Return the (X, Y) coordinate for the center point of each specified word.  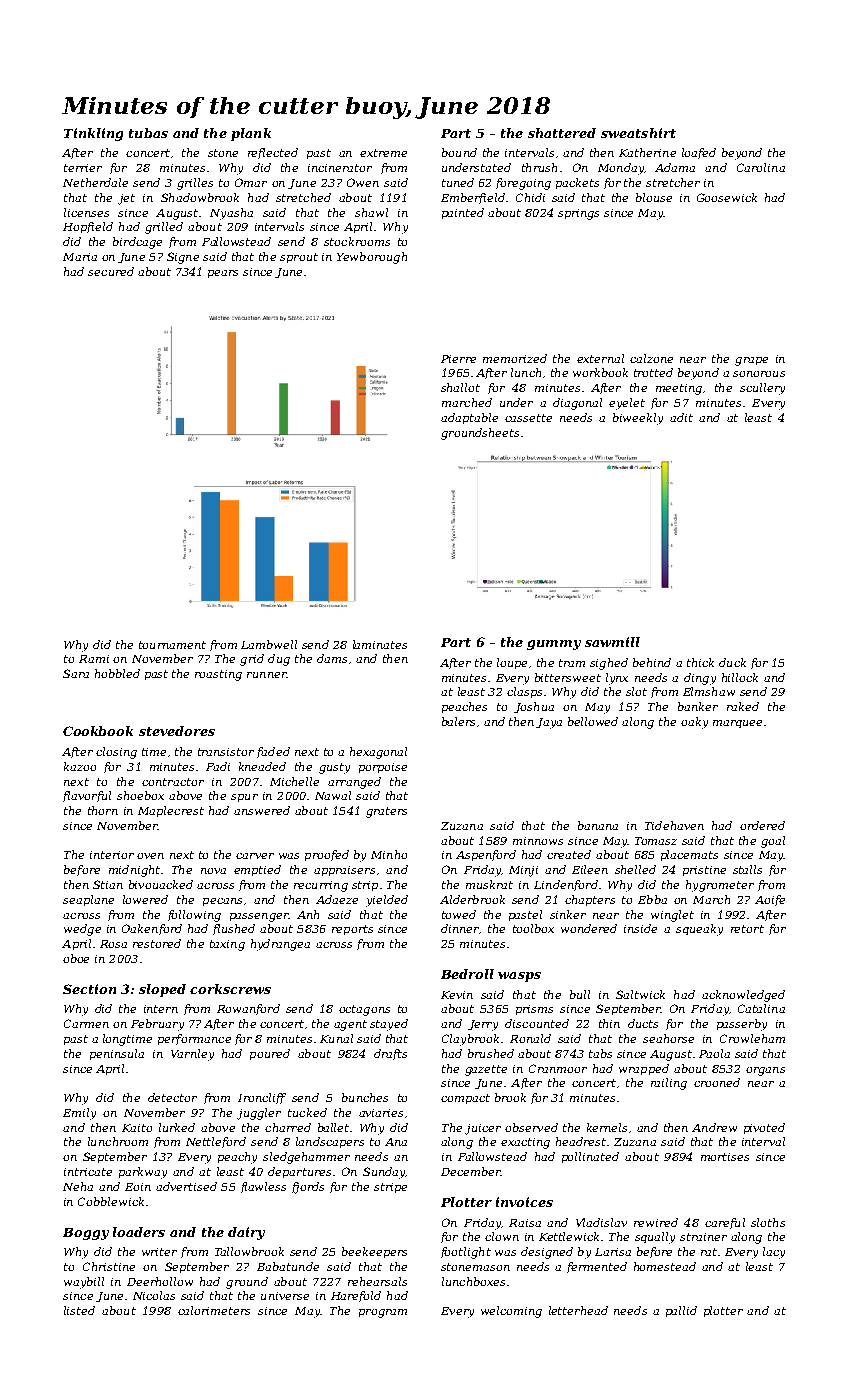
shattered (562, 133)
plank (251, 134)
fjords (308, 1188)
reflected (273, 153)
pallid (681, 1311)
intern (161, 1009)
